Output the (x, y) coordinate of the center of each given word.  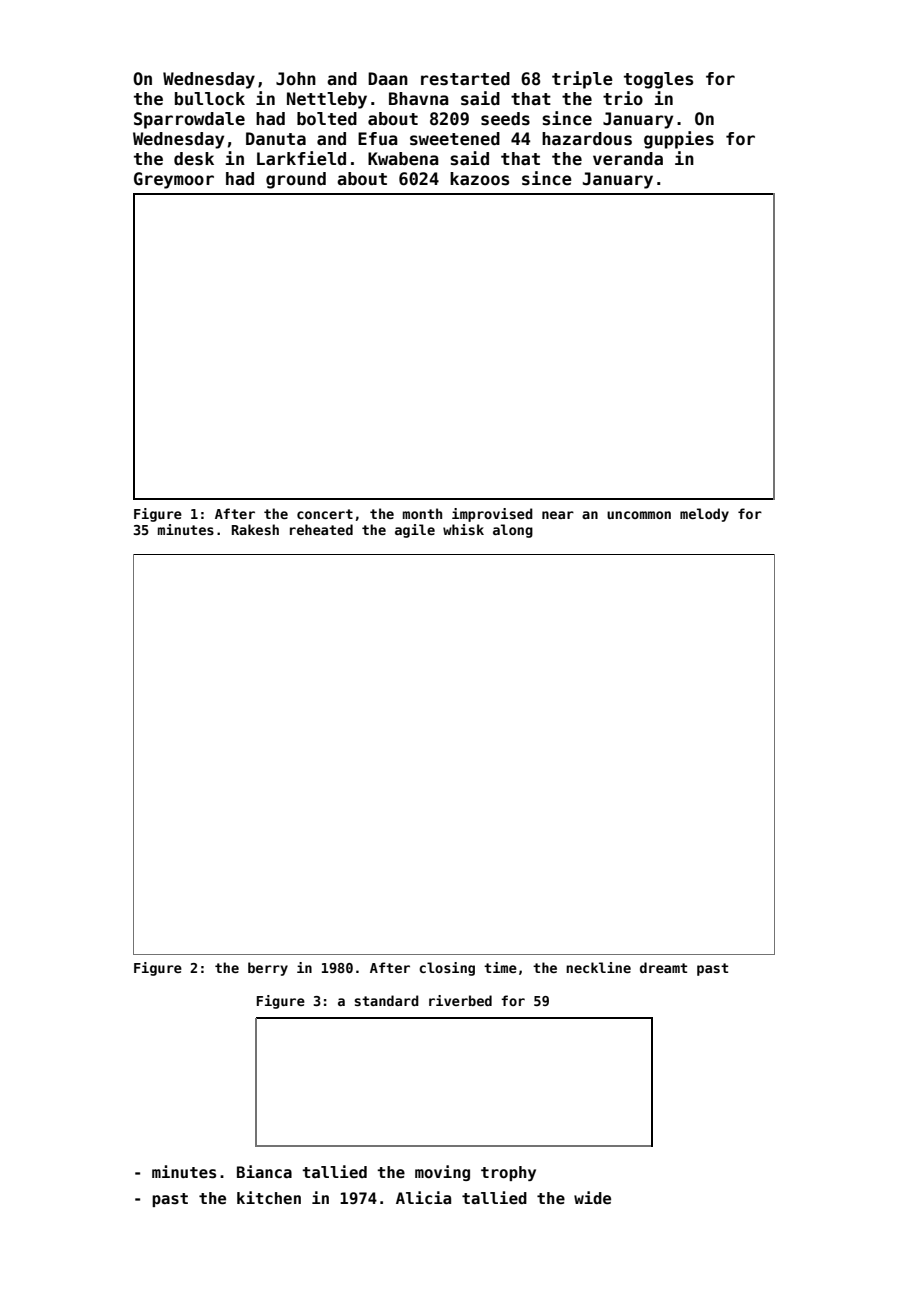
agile (415, 531)
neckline (598, 967)
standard (386, 1000)
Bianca (264, 1171)
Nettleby (327, 100)
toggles (658, 80)
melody (704, 515)
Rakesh (255, 529)
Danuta (276, 139)
